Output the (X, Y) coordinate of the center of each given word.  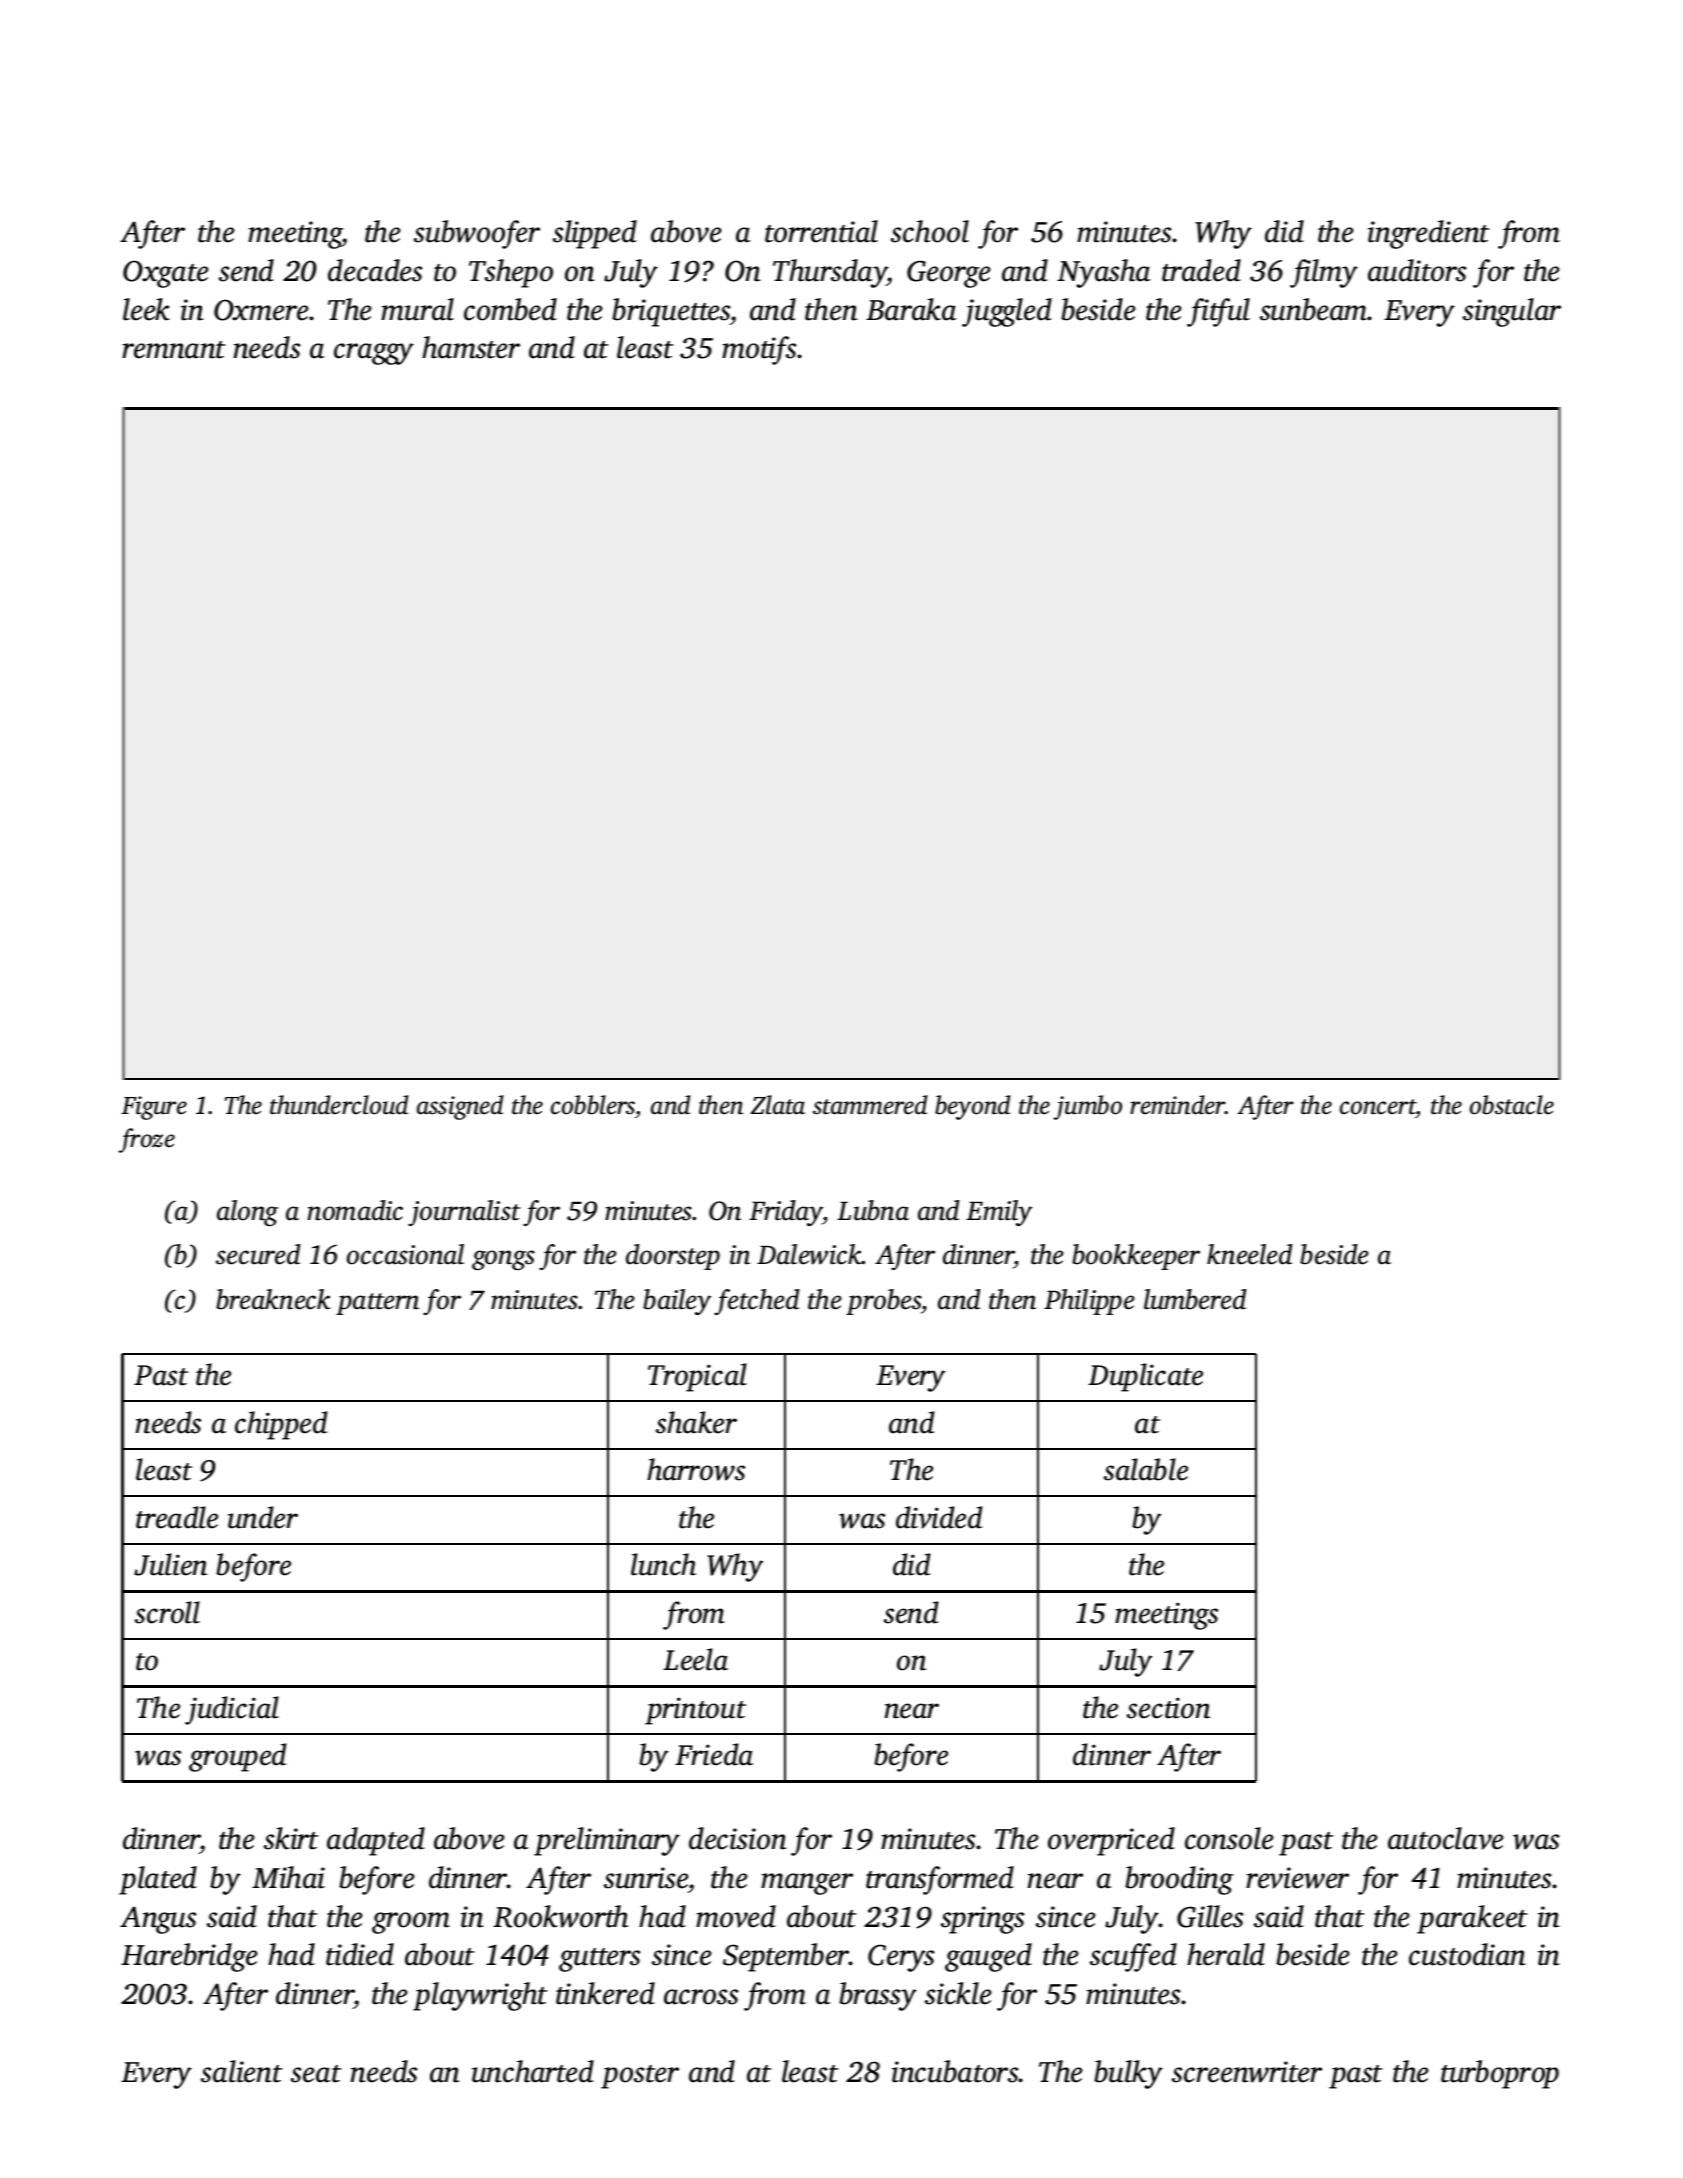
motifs (759, 350)
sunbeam (1314, 309)
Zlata (777, 1105)
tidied (360, 1954)
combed (510, 309)
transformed (940, 1880)
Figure (154, 1108)
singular (1512, 312)
